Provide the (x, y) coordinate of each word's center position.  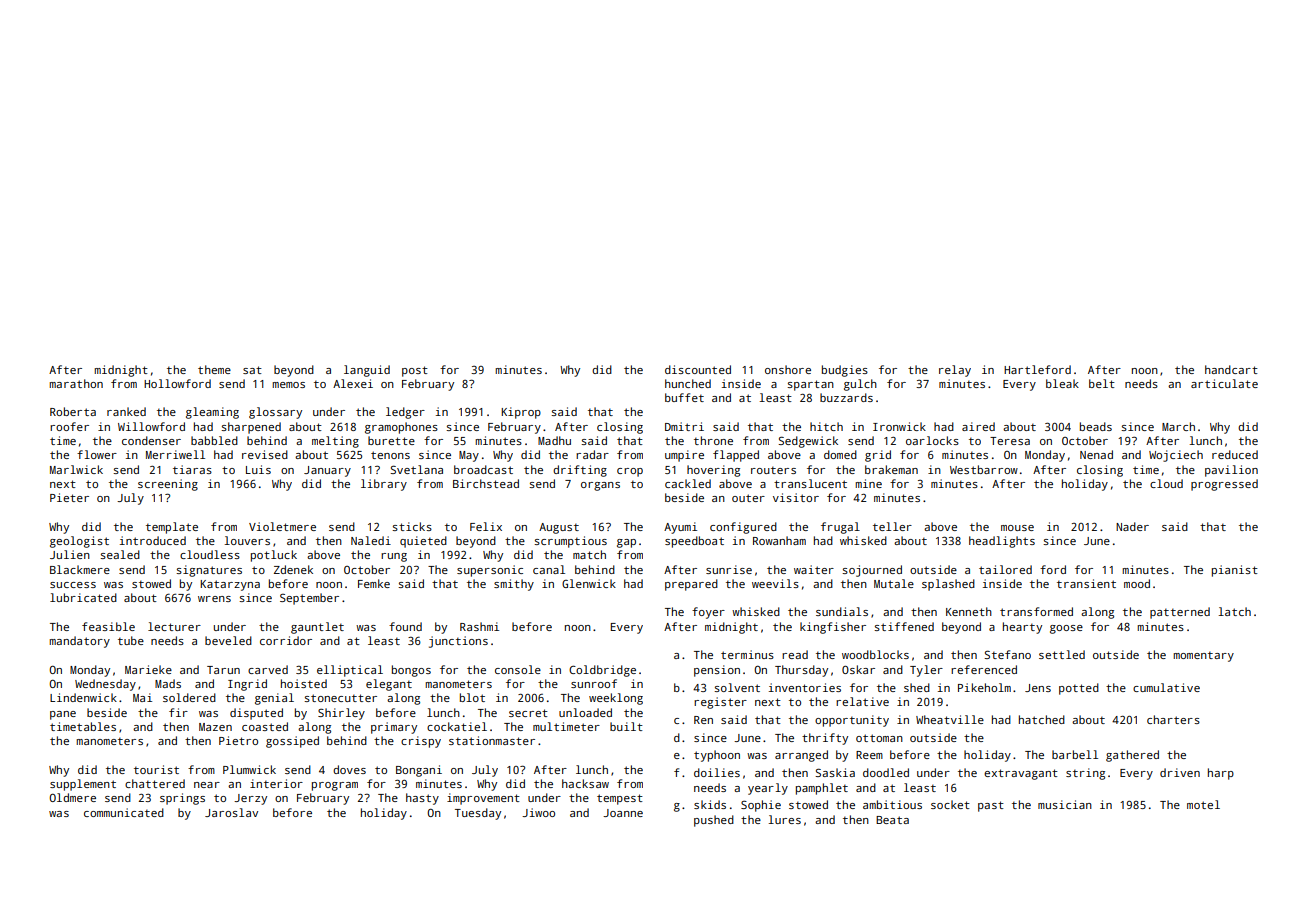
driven (1180, 772)
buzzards (846, 397)
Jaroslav (231, 812)
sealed (120, 554)
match (589, 554)
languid (367, 371)
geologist (79, 542)
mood (1137, 583)
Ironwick (899, 426)
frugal (840, 528)
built (626, 726)
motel (1203, 804)
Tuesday (478, 814)
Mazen (215, 727)
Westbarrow (984, 469)
